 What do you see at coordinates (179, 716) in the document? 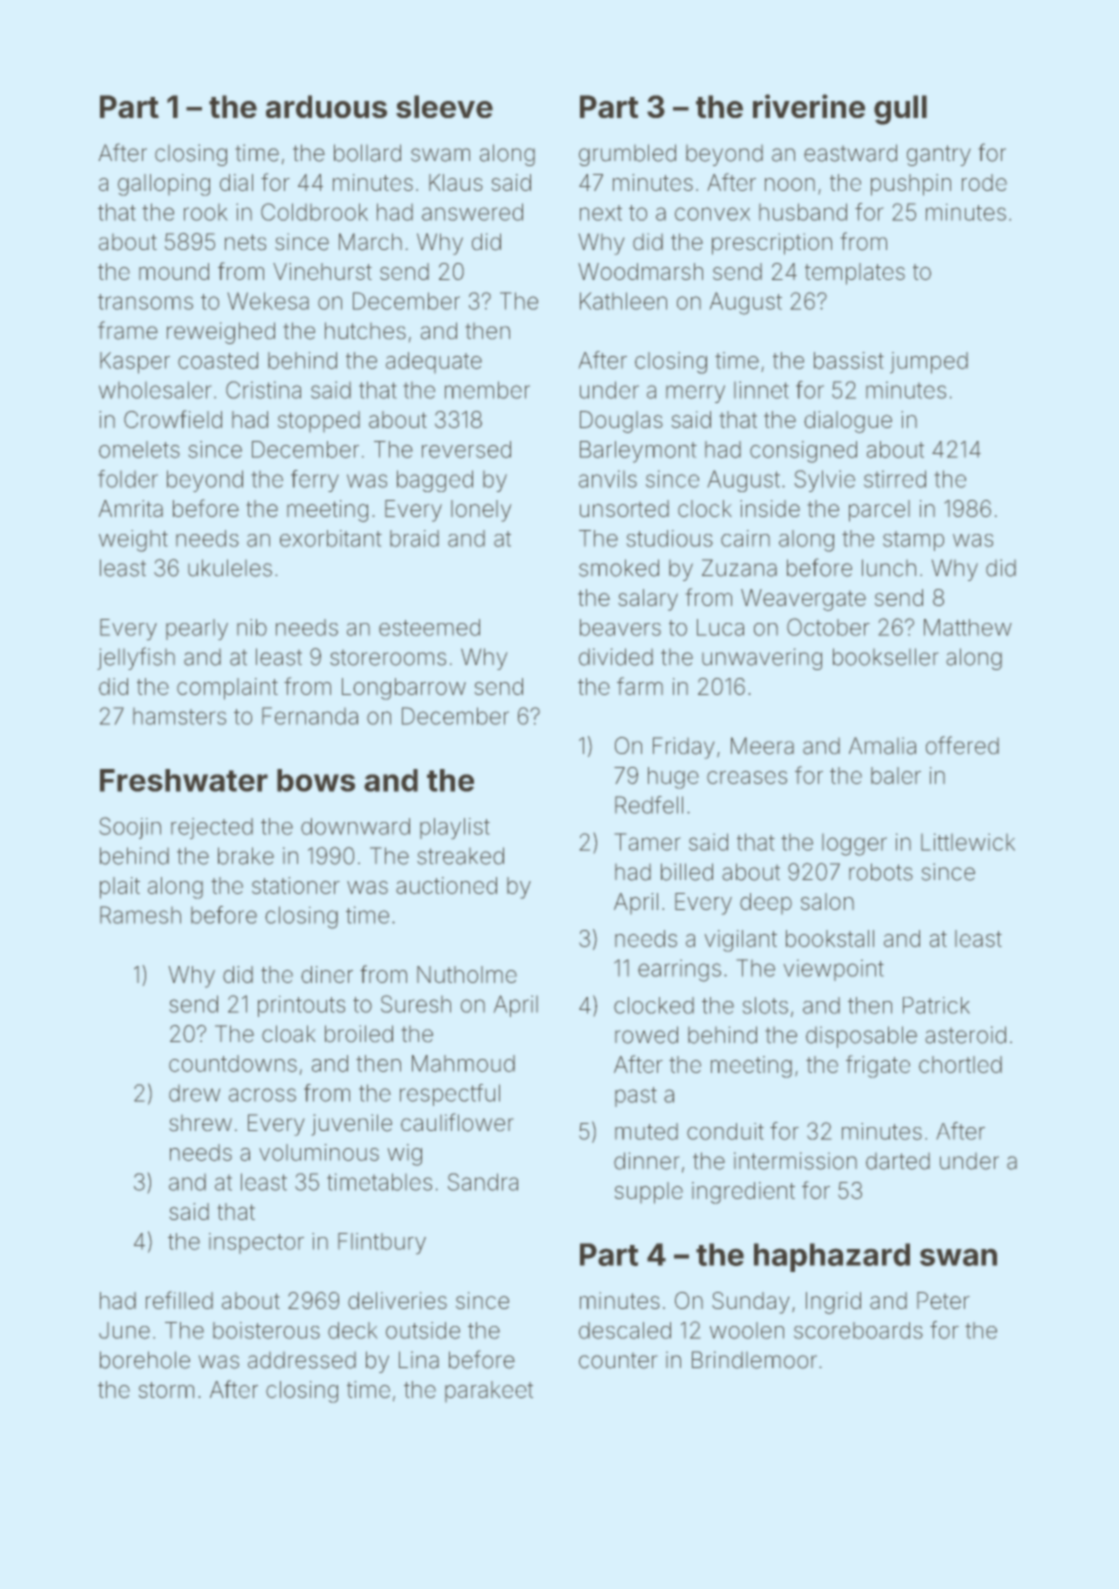
I see `hamsters` at bounding box center [179, 716].
